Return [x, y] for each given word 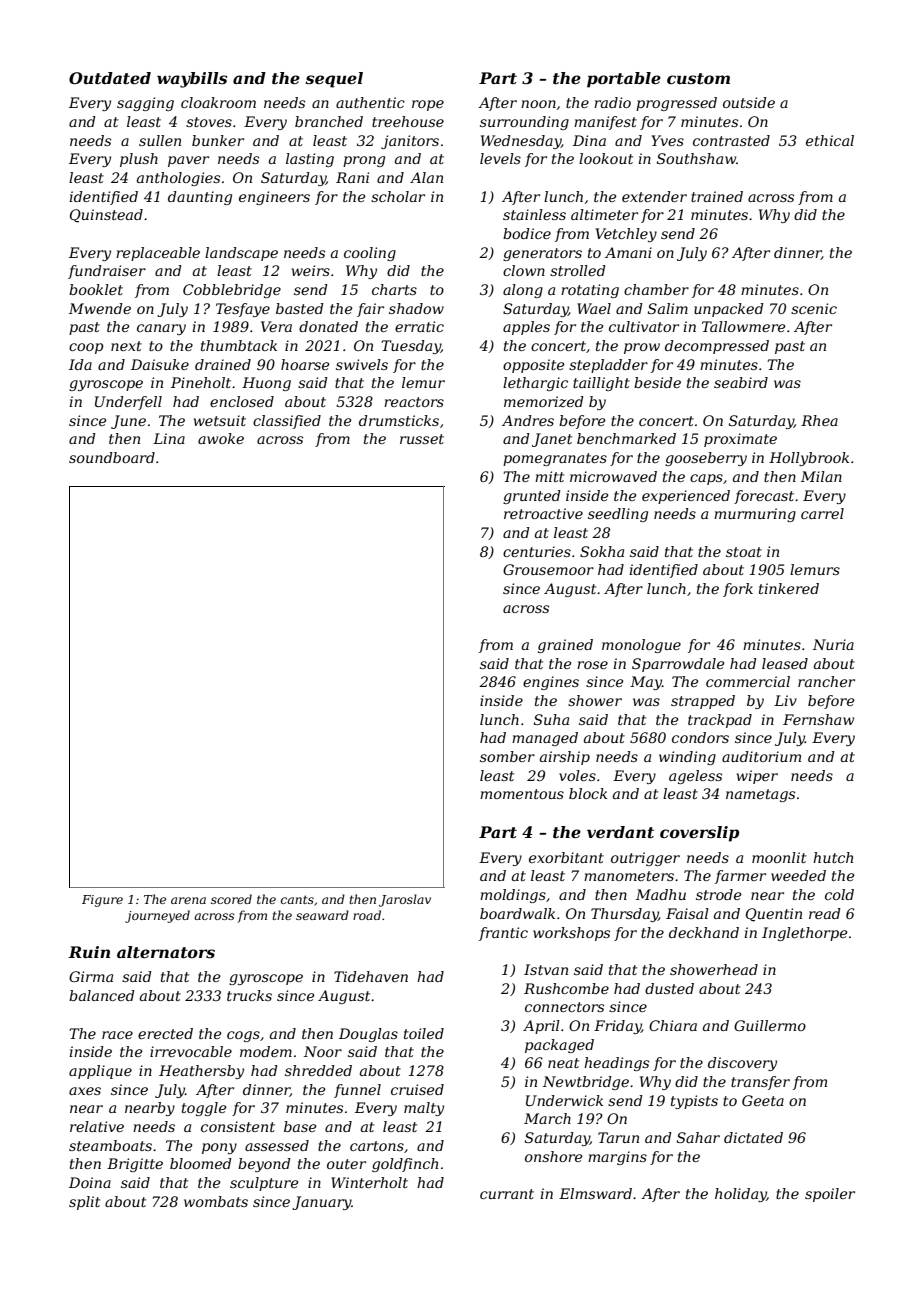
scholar [398, 196]
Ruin [89, 952]
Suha [551, 719]
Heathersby [201, 1072]
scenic [814, 308]
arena [188, 900]
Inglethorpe [805, 934]
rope [428, 105]
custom [698, 78]
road [367, 915]
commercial [748, 681]
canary [161, 329]
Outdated [110, 78]
